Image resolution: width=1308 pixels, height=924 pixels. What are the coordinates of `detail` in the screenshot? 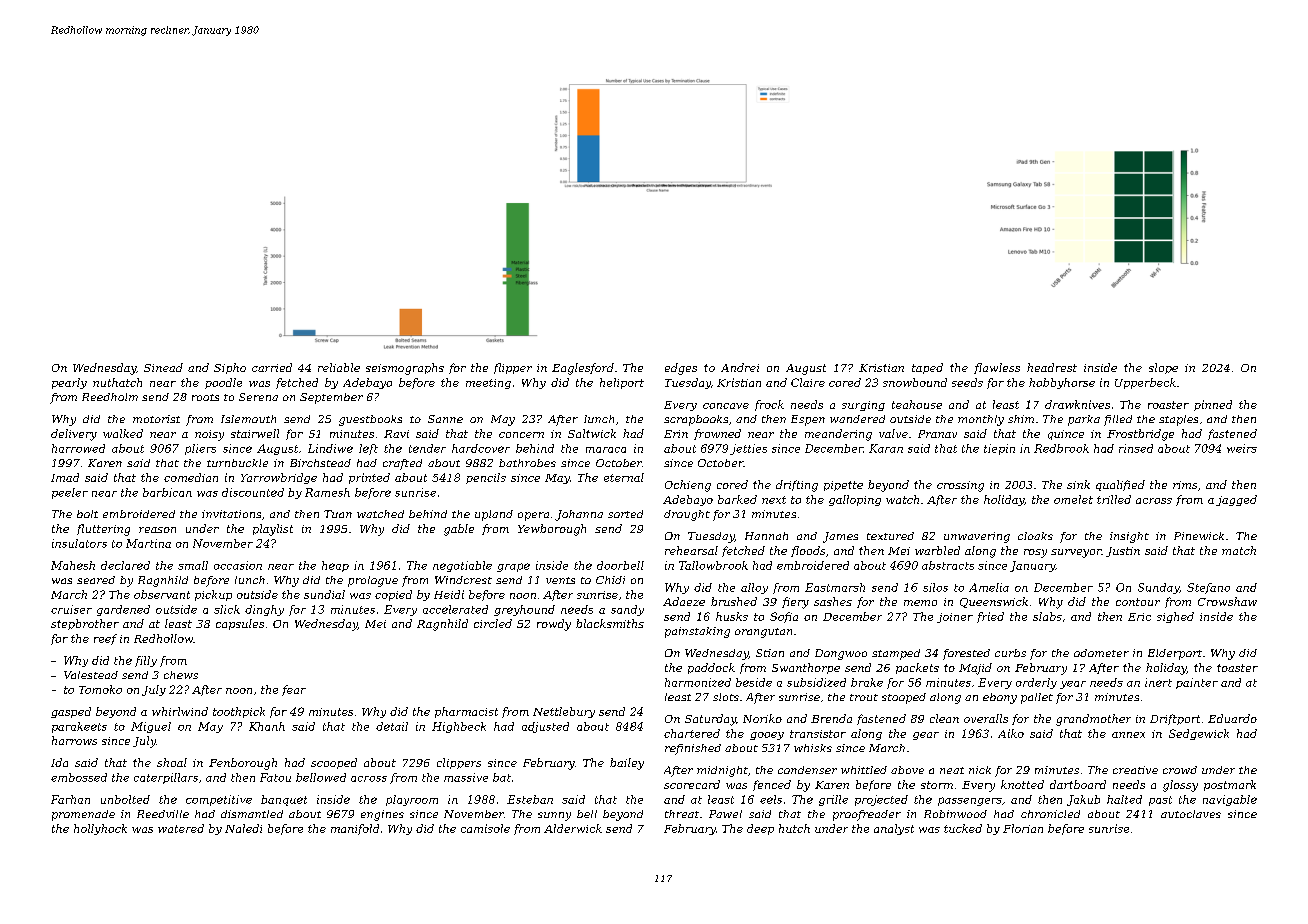 It's located at (392, 726).
